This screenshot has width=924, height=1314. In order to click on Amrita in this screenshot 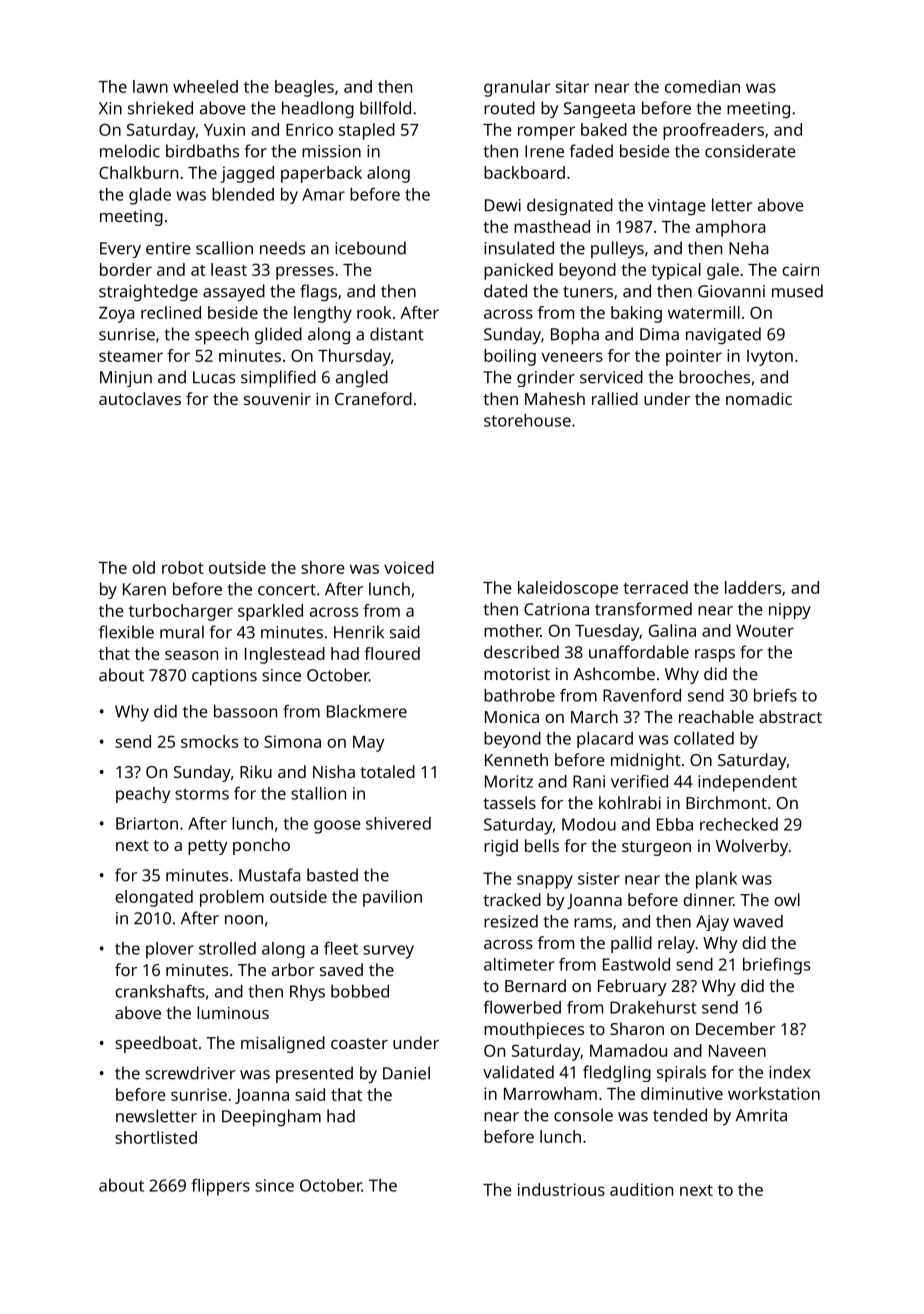, I will do `click(761, 1115)`.
